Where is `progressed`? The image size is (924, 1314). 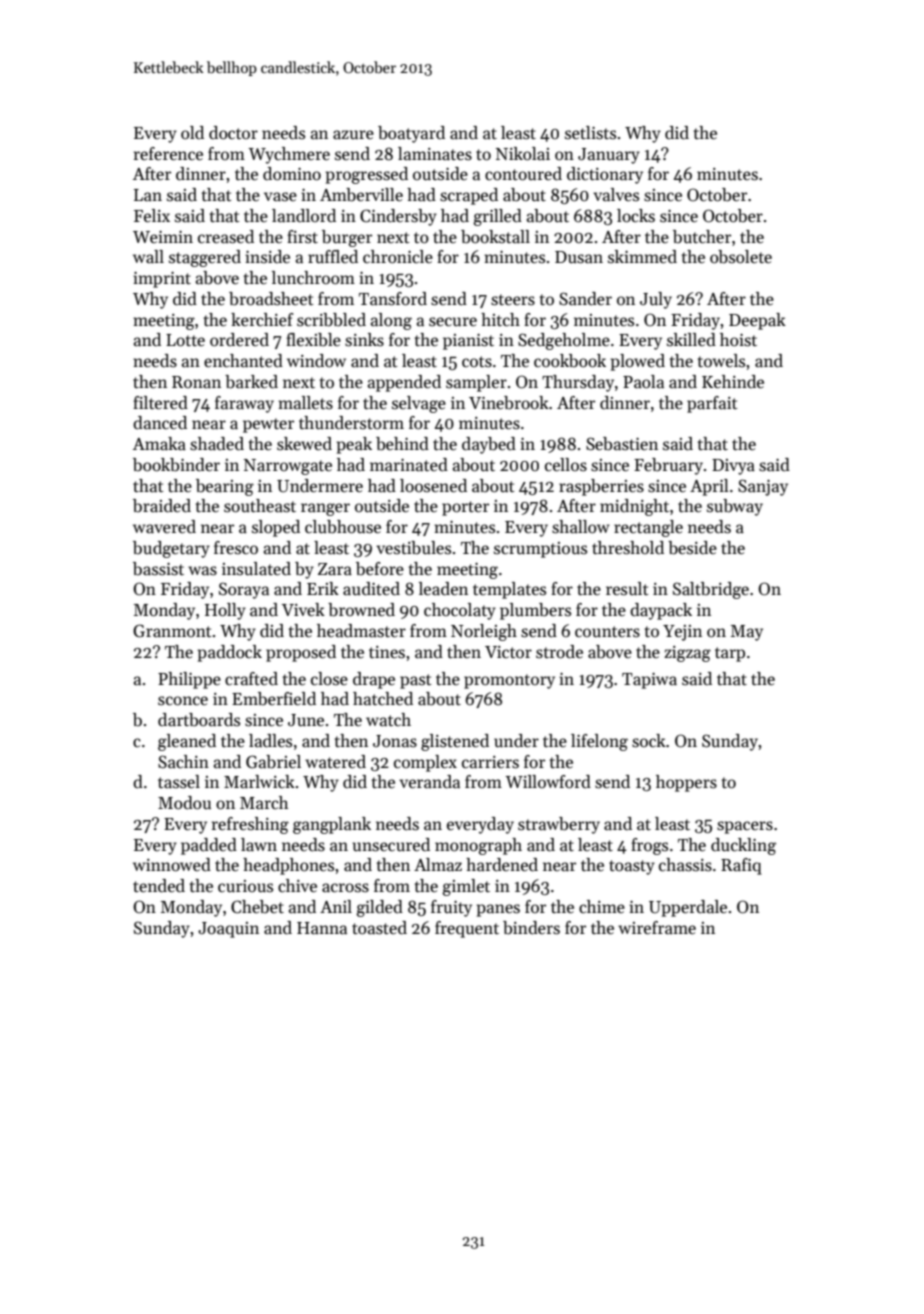
progressed is located at coordinates (366, 175).
